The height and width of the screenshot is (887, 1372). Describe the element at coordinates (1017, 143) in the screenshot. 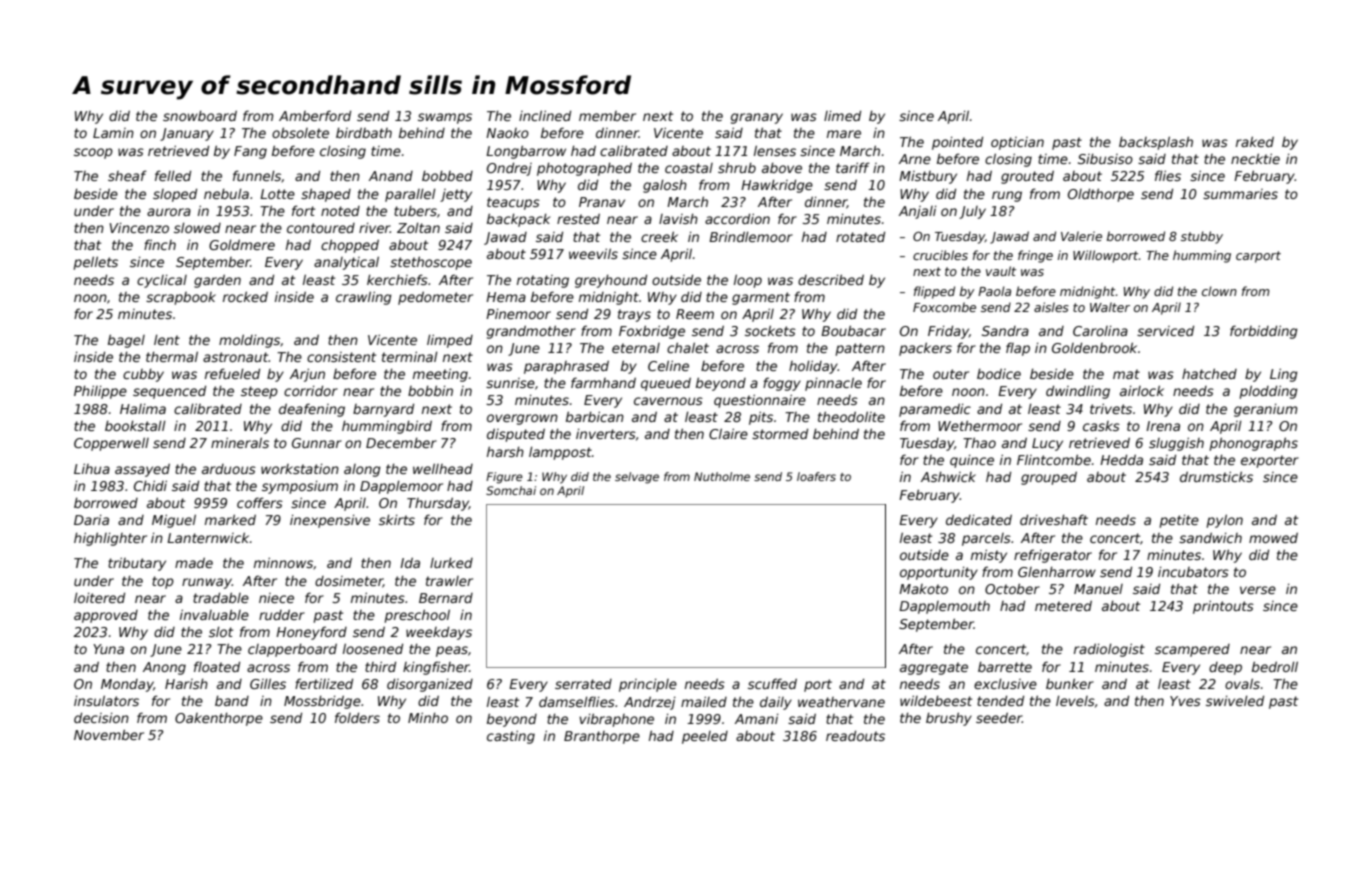

I see `optician` at that location.
